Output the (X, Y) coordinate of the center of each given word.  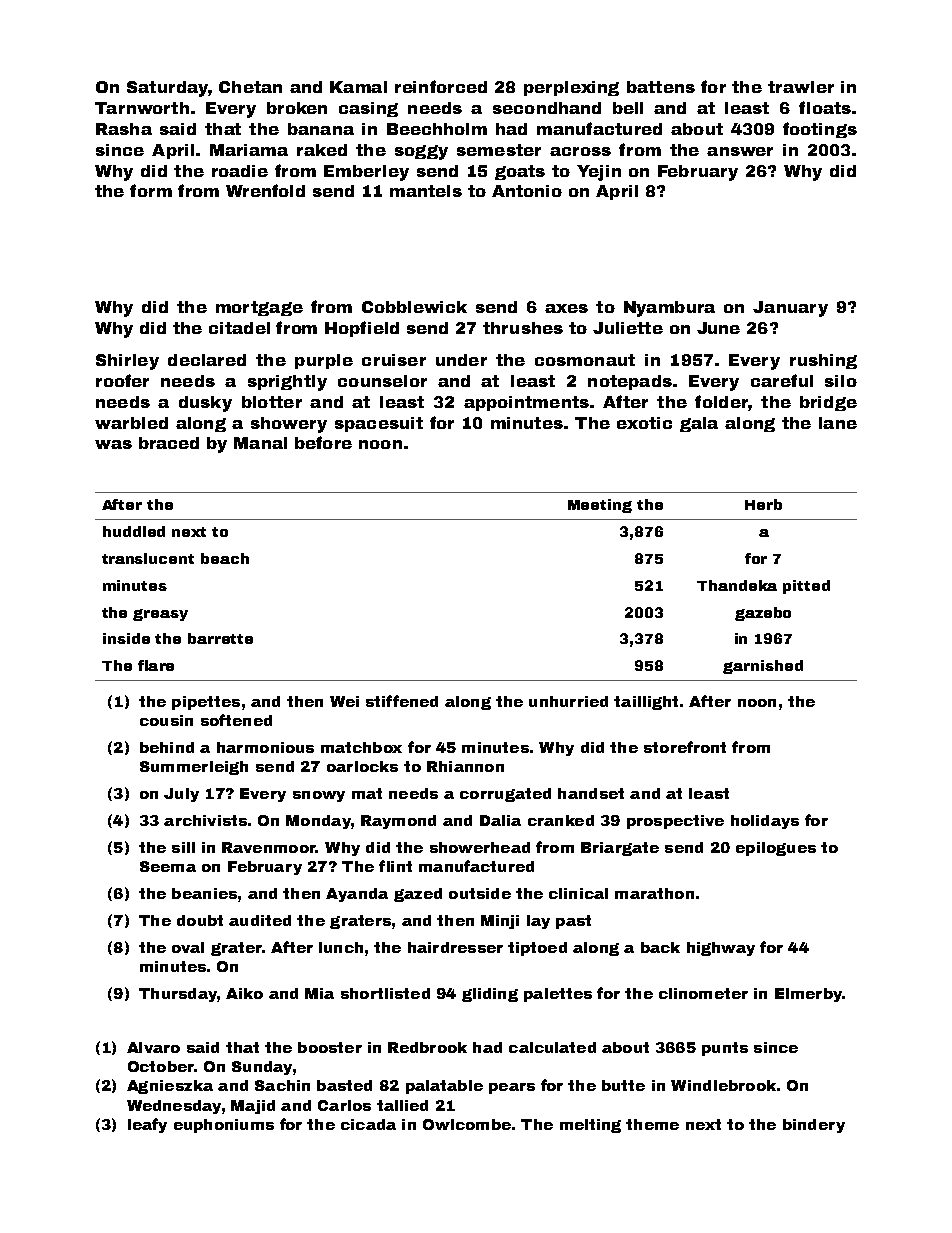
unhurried (568, 701)
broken (297, 108)
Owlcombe (467, 1124)
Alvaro (153, 1047)
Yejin (599, 173)
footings (820, 130)
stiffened (402, 701)
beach (225, 558)
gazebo (763, 614)
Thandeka (737, 585)
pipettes (206, 703)
